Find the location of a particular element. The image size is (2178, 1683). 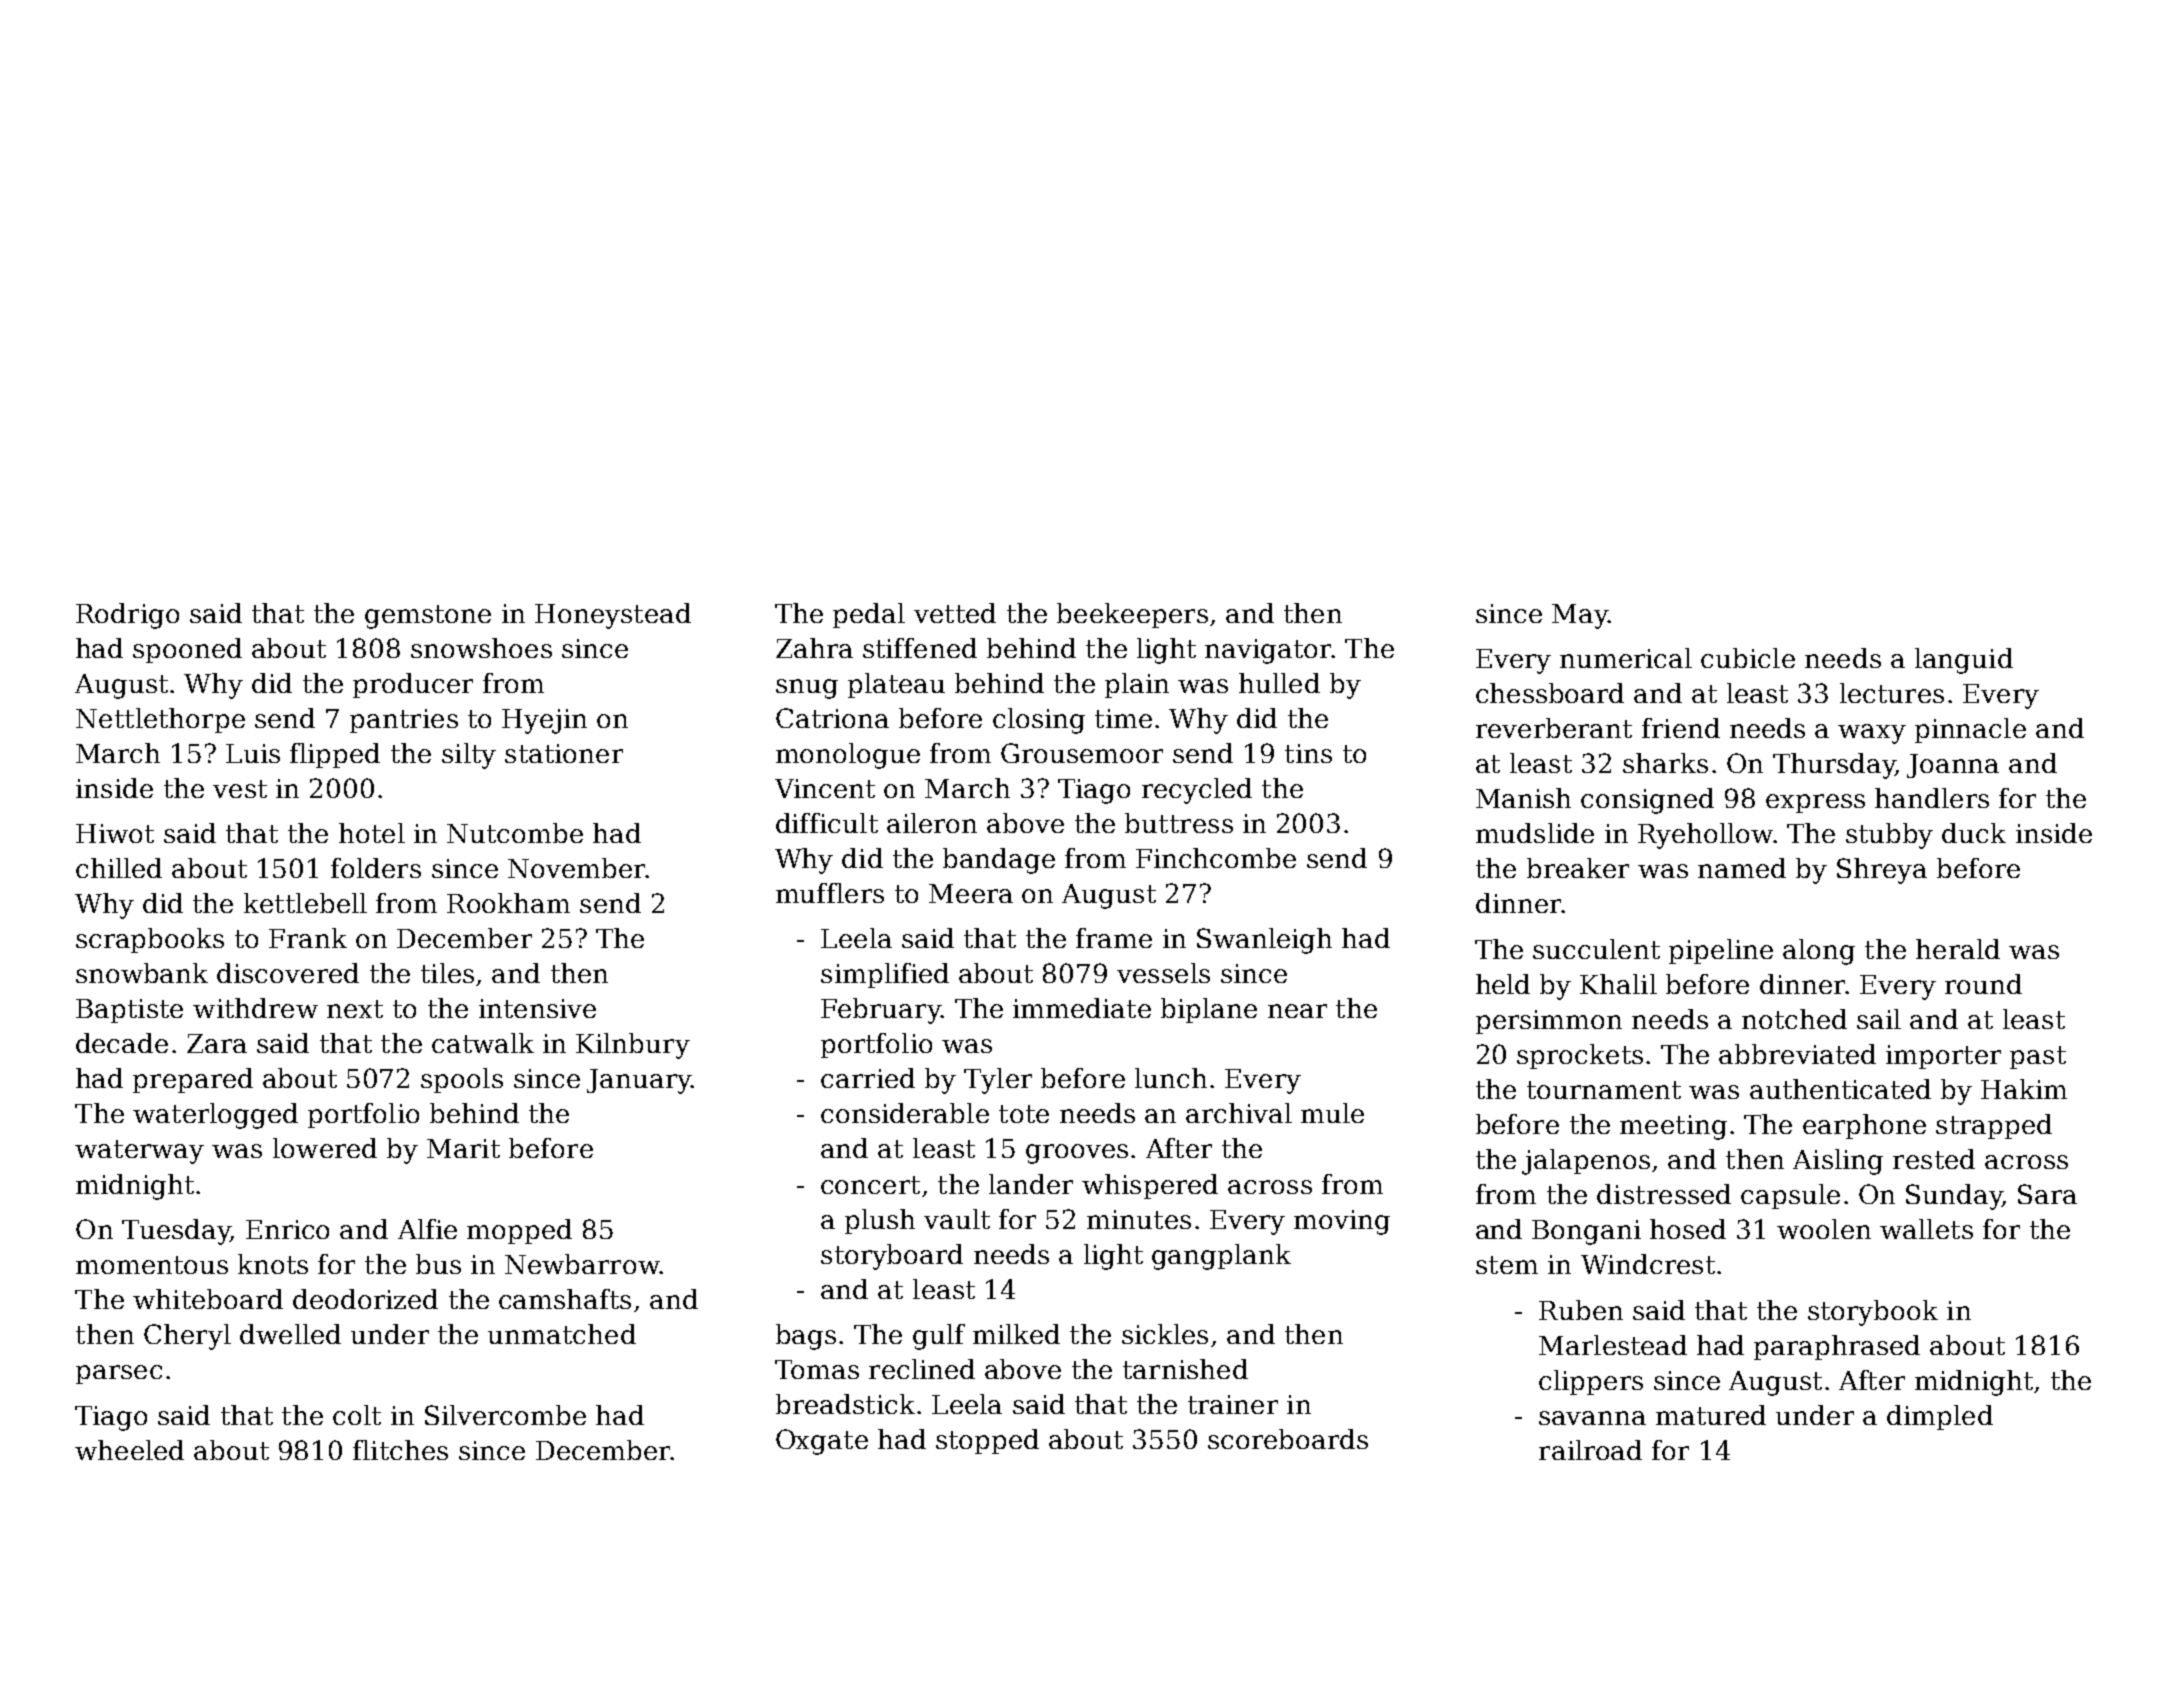

Manish is located at coordinates (1523, 798).
